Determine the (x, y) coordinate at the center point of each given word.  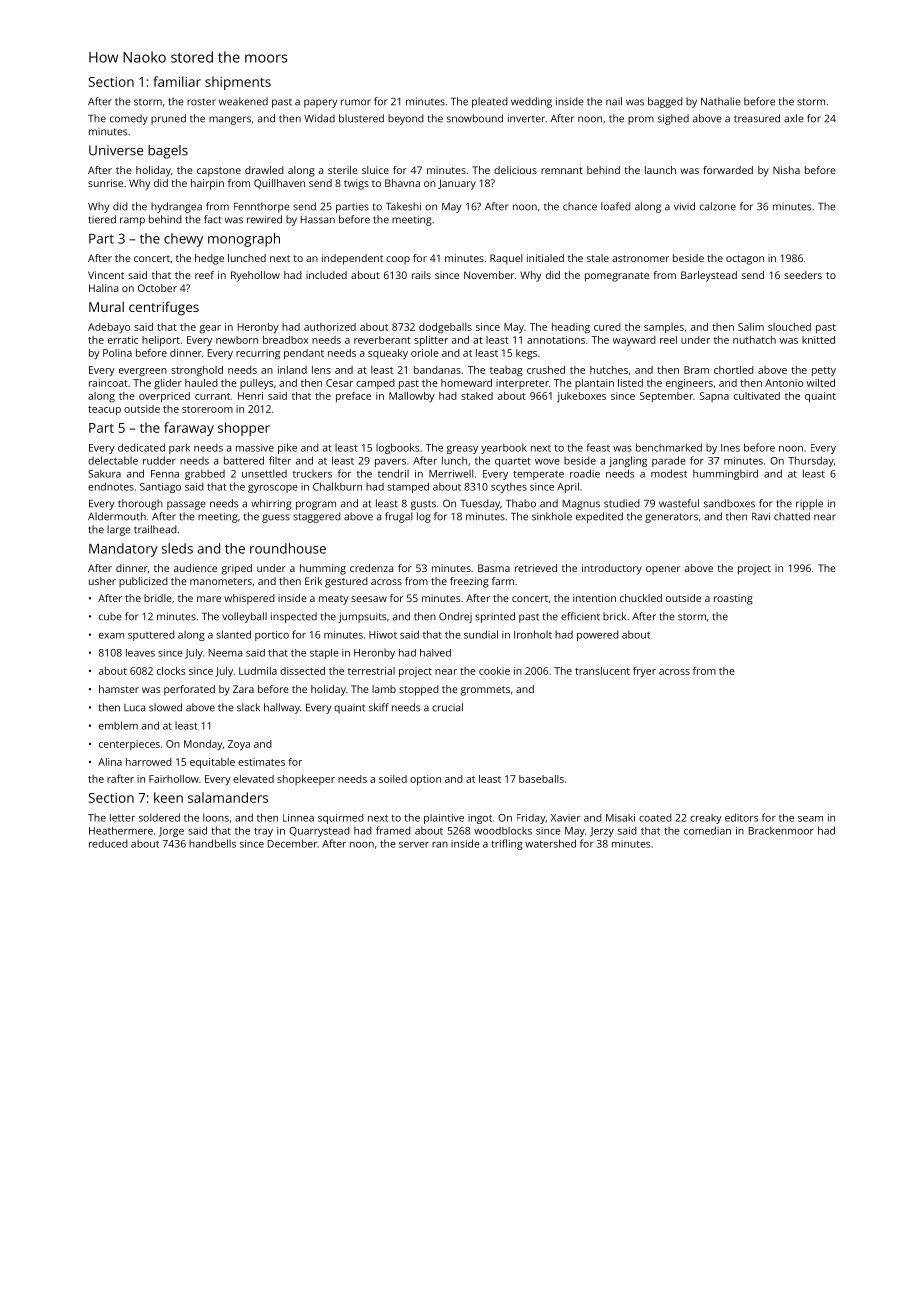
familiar (177, 81)
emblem (118, 725)
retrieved (536, 568)
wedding (531, 102)
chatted (792, 516)
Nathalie (721, 101)
